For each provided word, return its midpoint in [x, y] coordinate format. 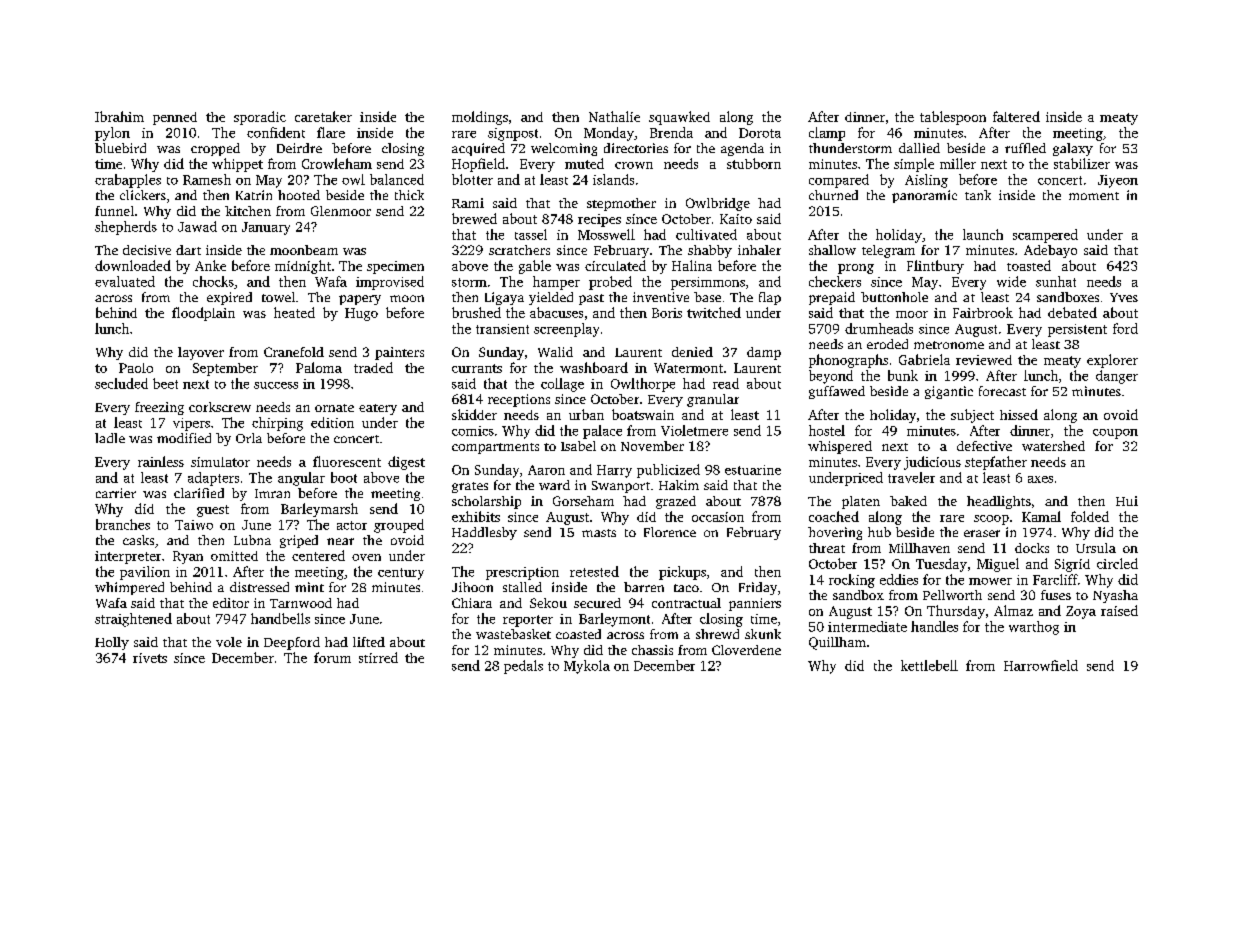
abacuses [556, 312]
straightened [133, 620]
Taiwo [194, 525]
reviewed [984, 360]
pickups [682, 573]
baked [908, 501]
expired [229, 298]
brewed [474, 218]
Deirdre [299, 148]
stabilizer [1082, 163]
